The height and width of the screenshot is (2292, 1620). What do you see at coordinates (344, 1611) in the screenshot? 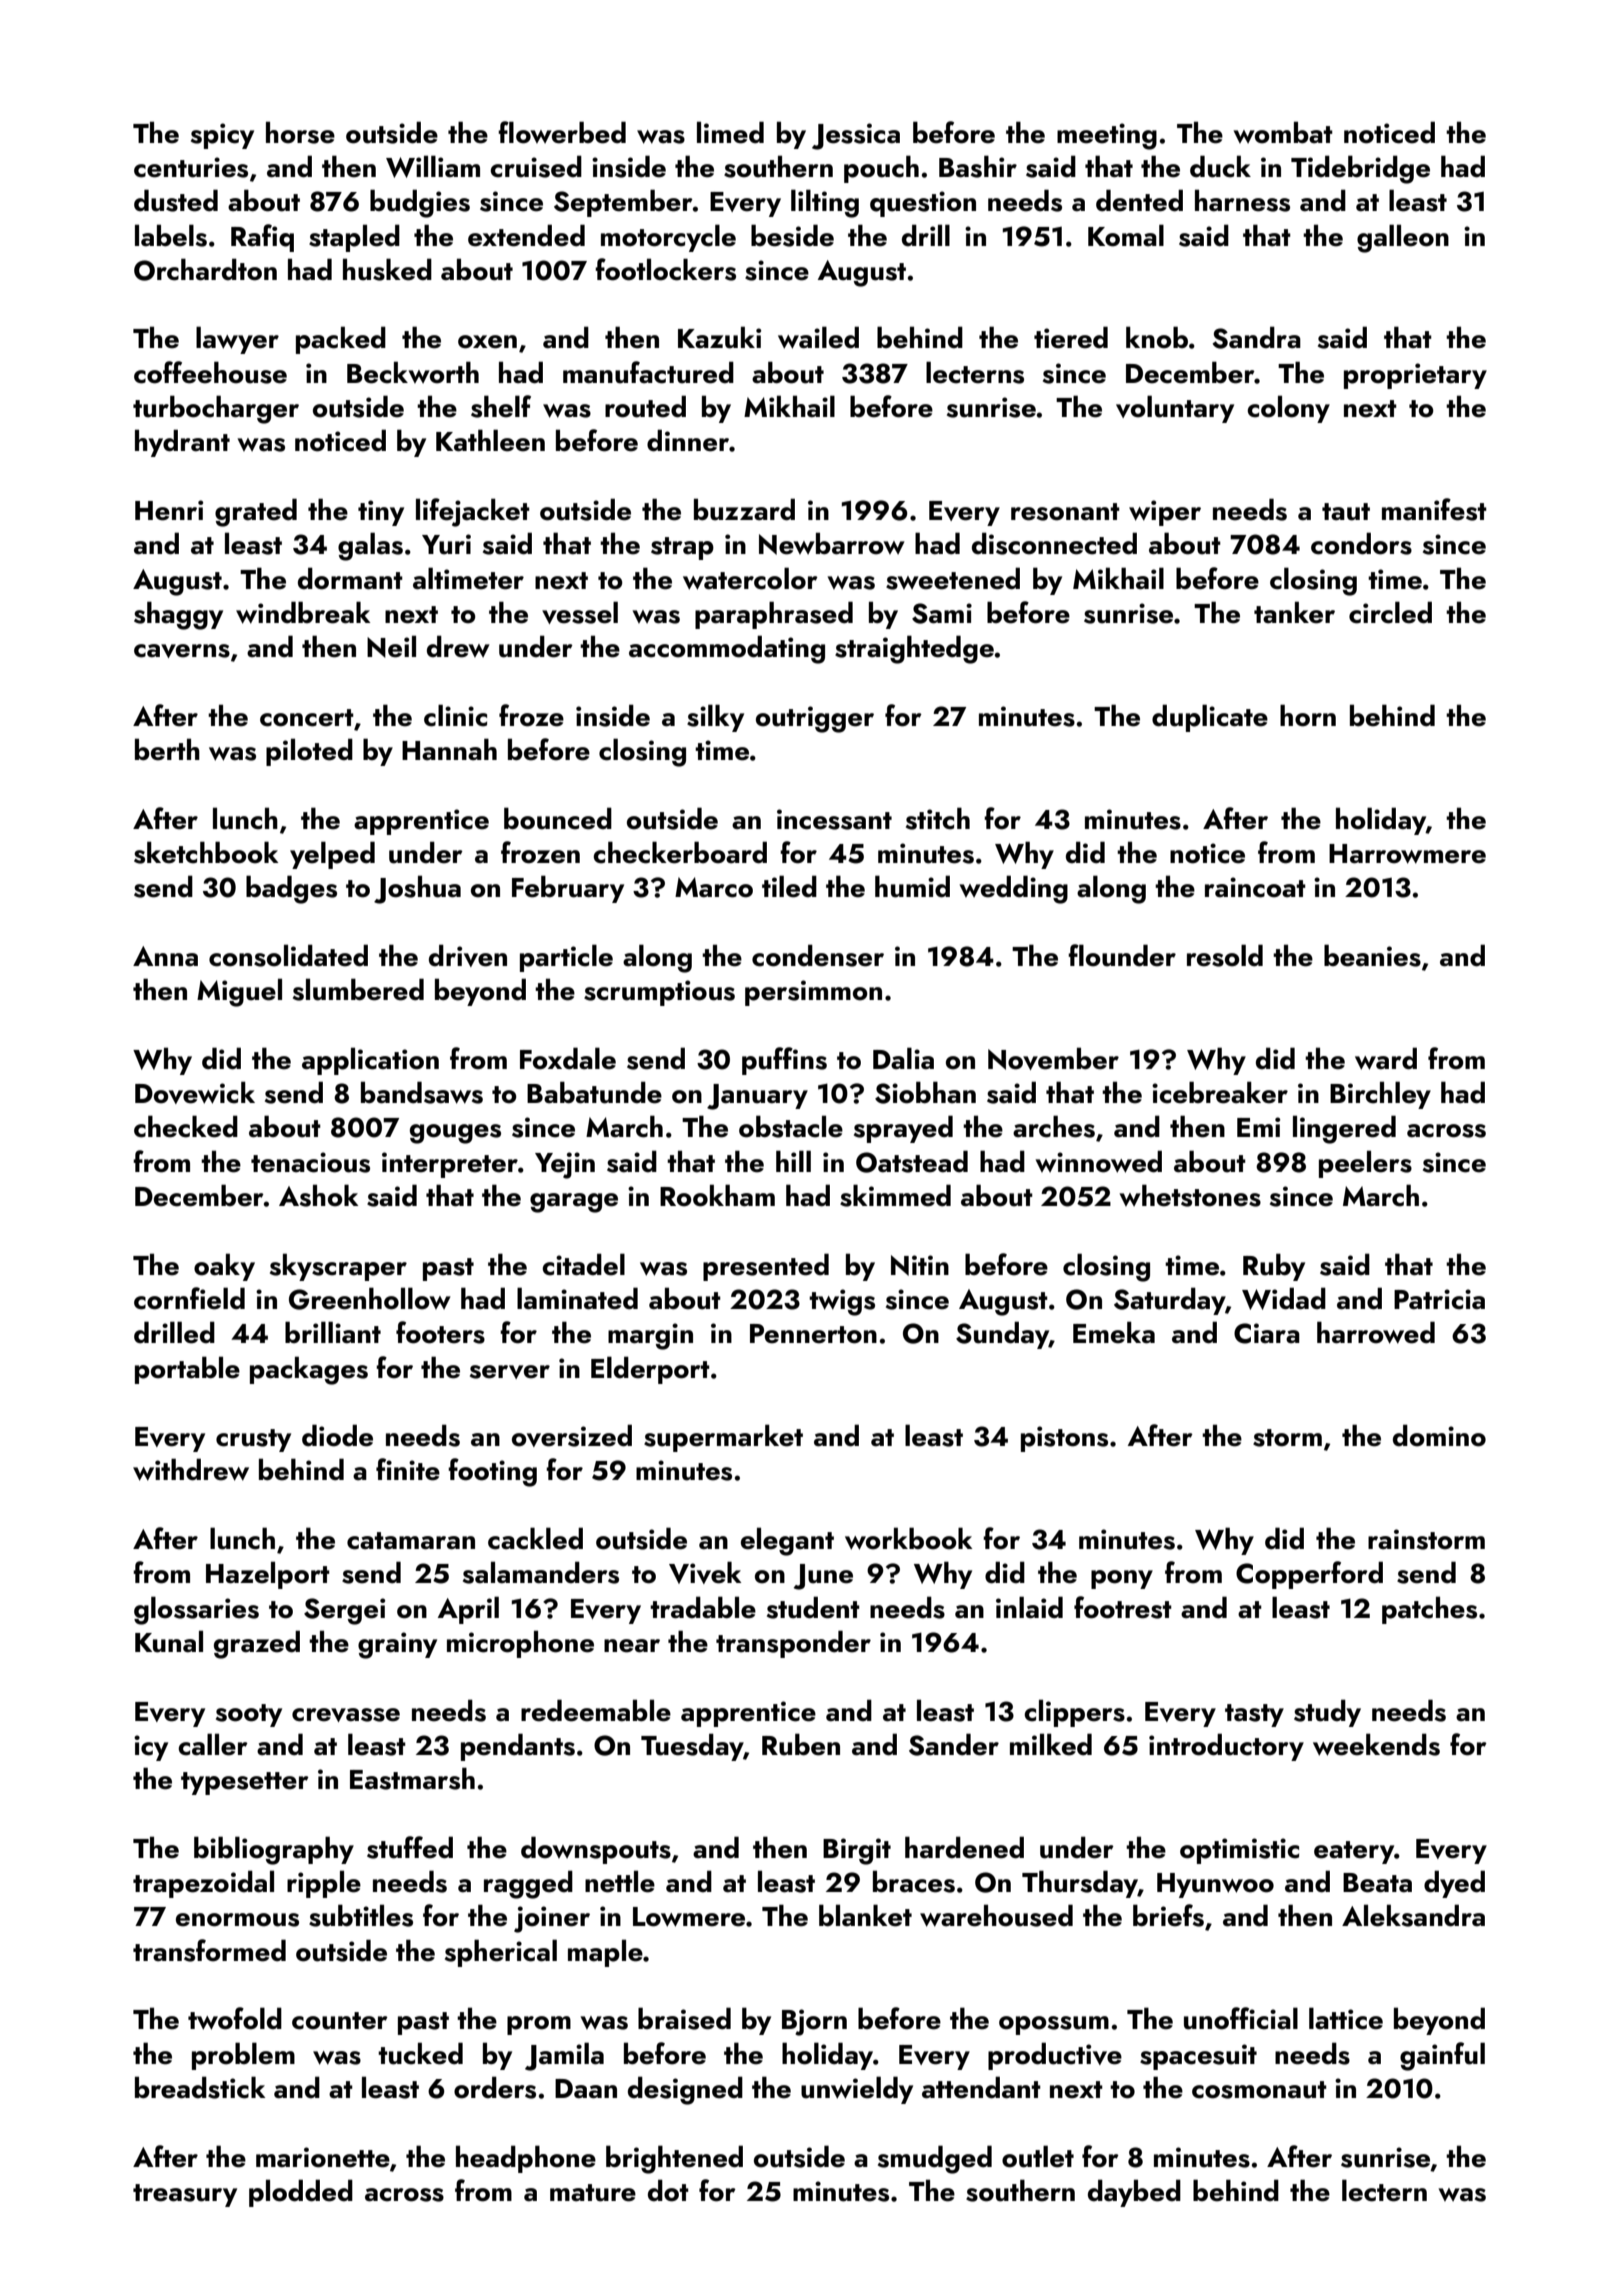
I see `Sergei` at bounding box center [344, 1611].
